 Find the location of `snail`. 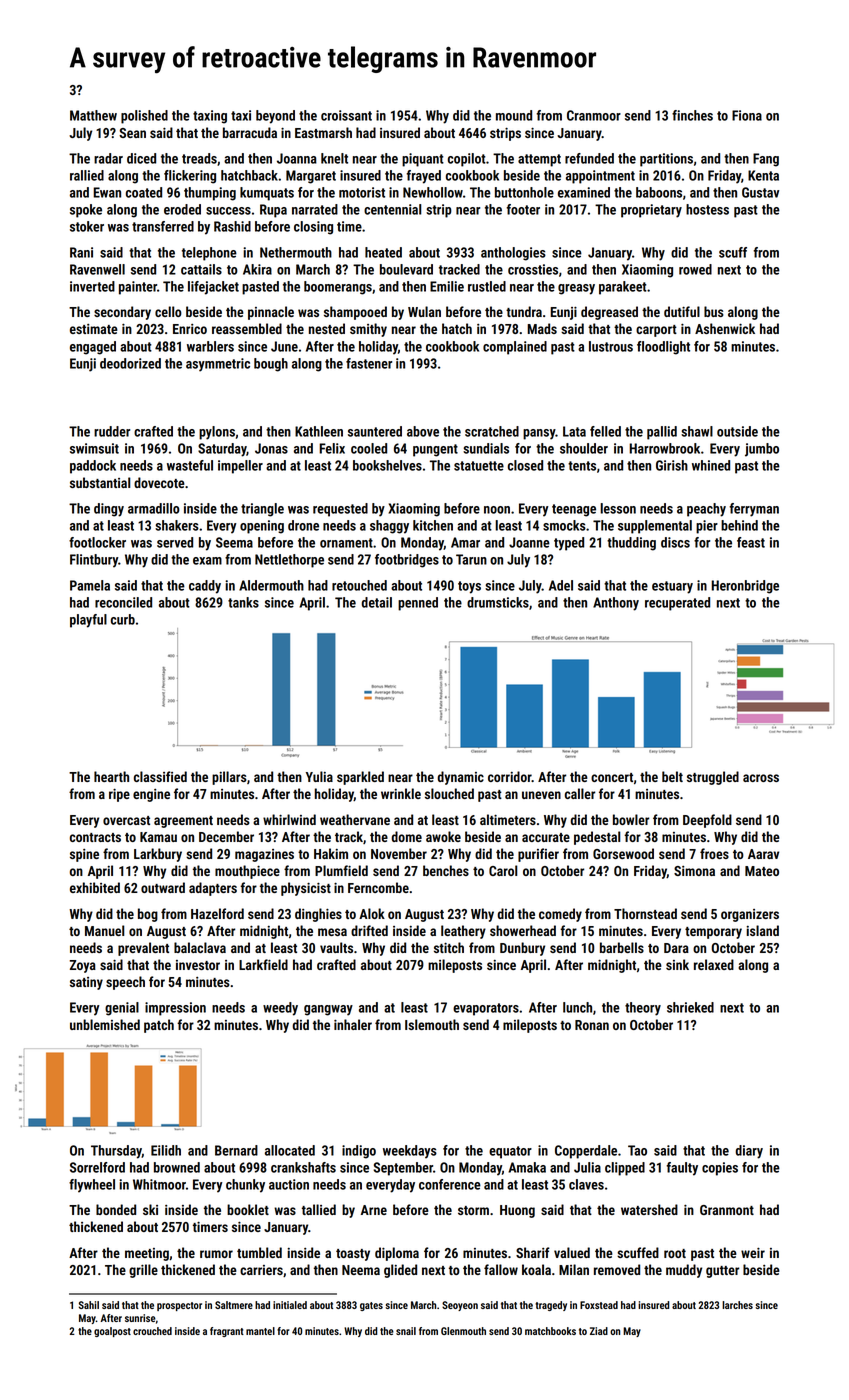

snail is located at coordinates (406, 1331).
